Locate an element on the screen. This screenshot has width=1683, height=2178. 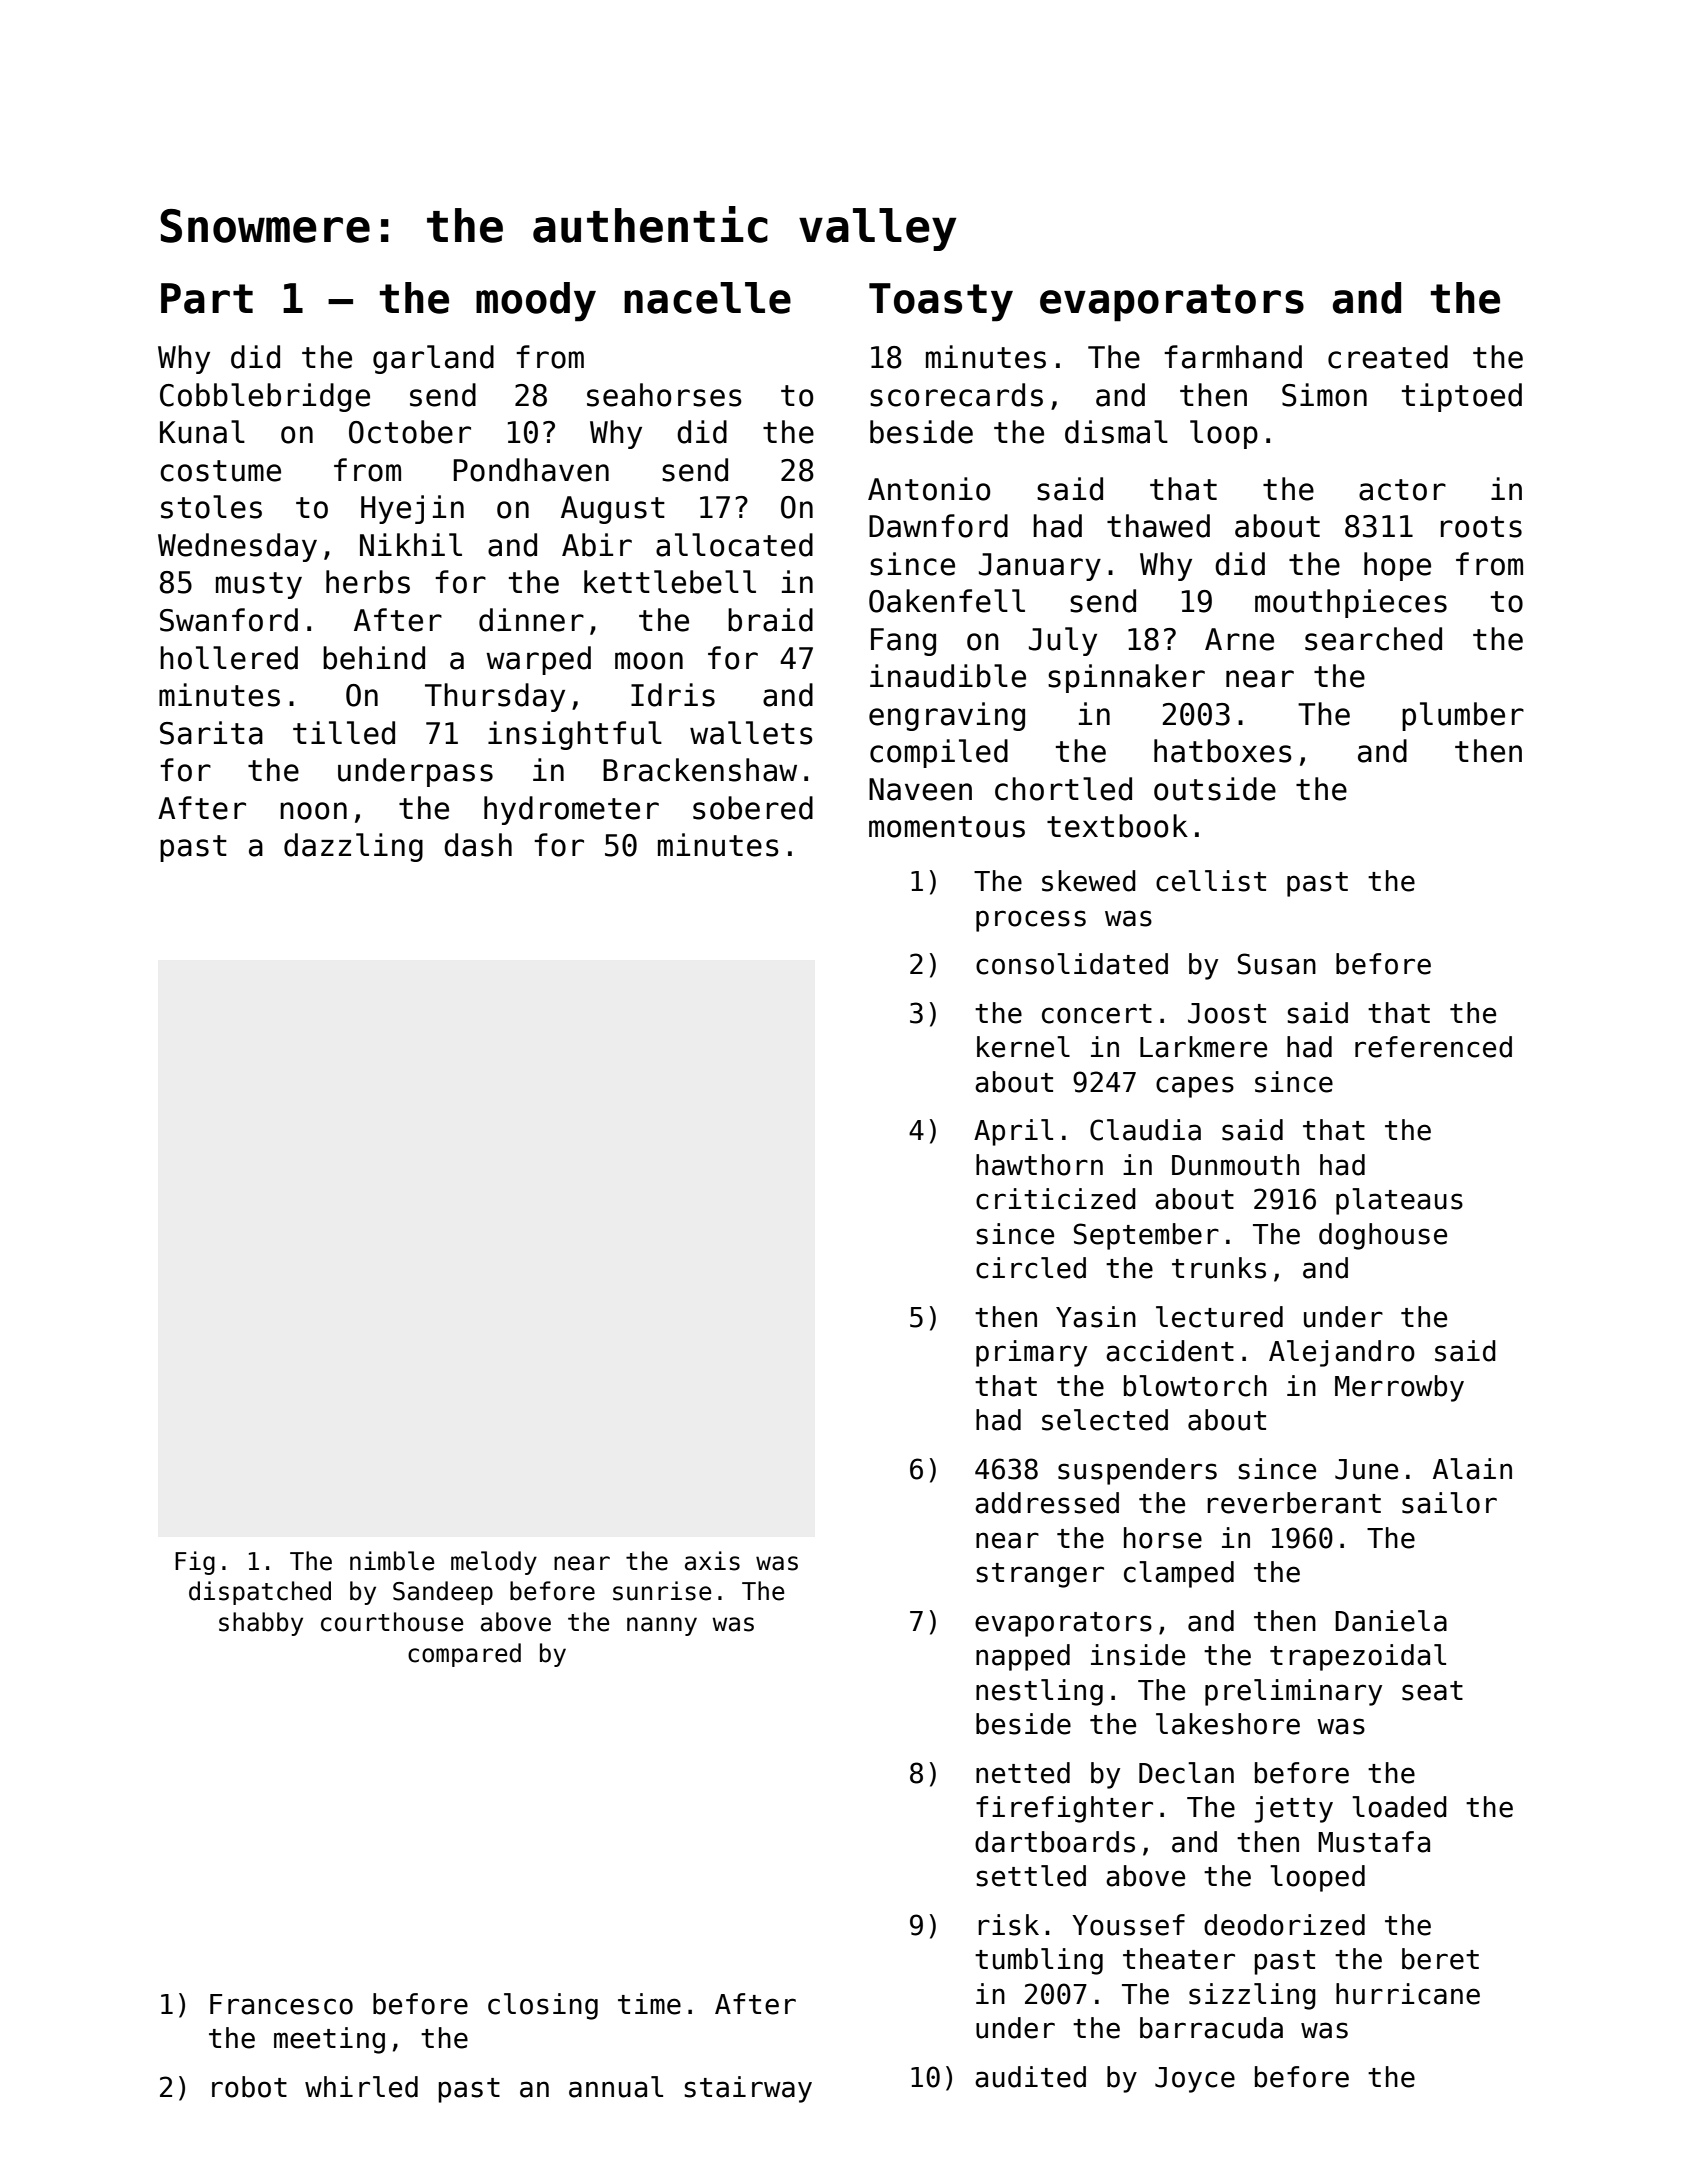
moody is located at coordinates (536, 302).
